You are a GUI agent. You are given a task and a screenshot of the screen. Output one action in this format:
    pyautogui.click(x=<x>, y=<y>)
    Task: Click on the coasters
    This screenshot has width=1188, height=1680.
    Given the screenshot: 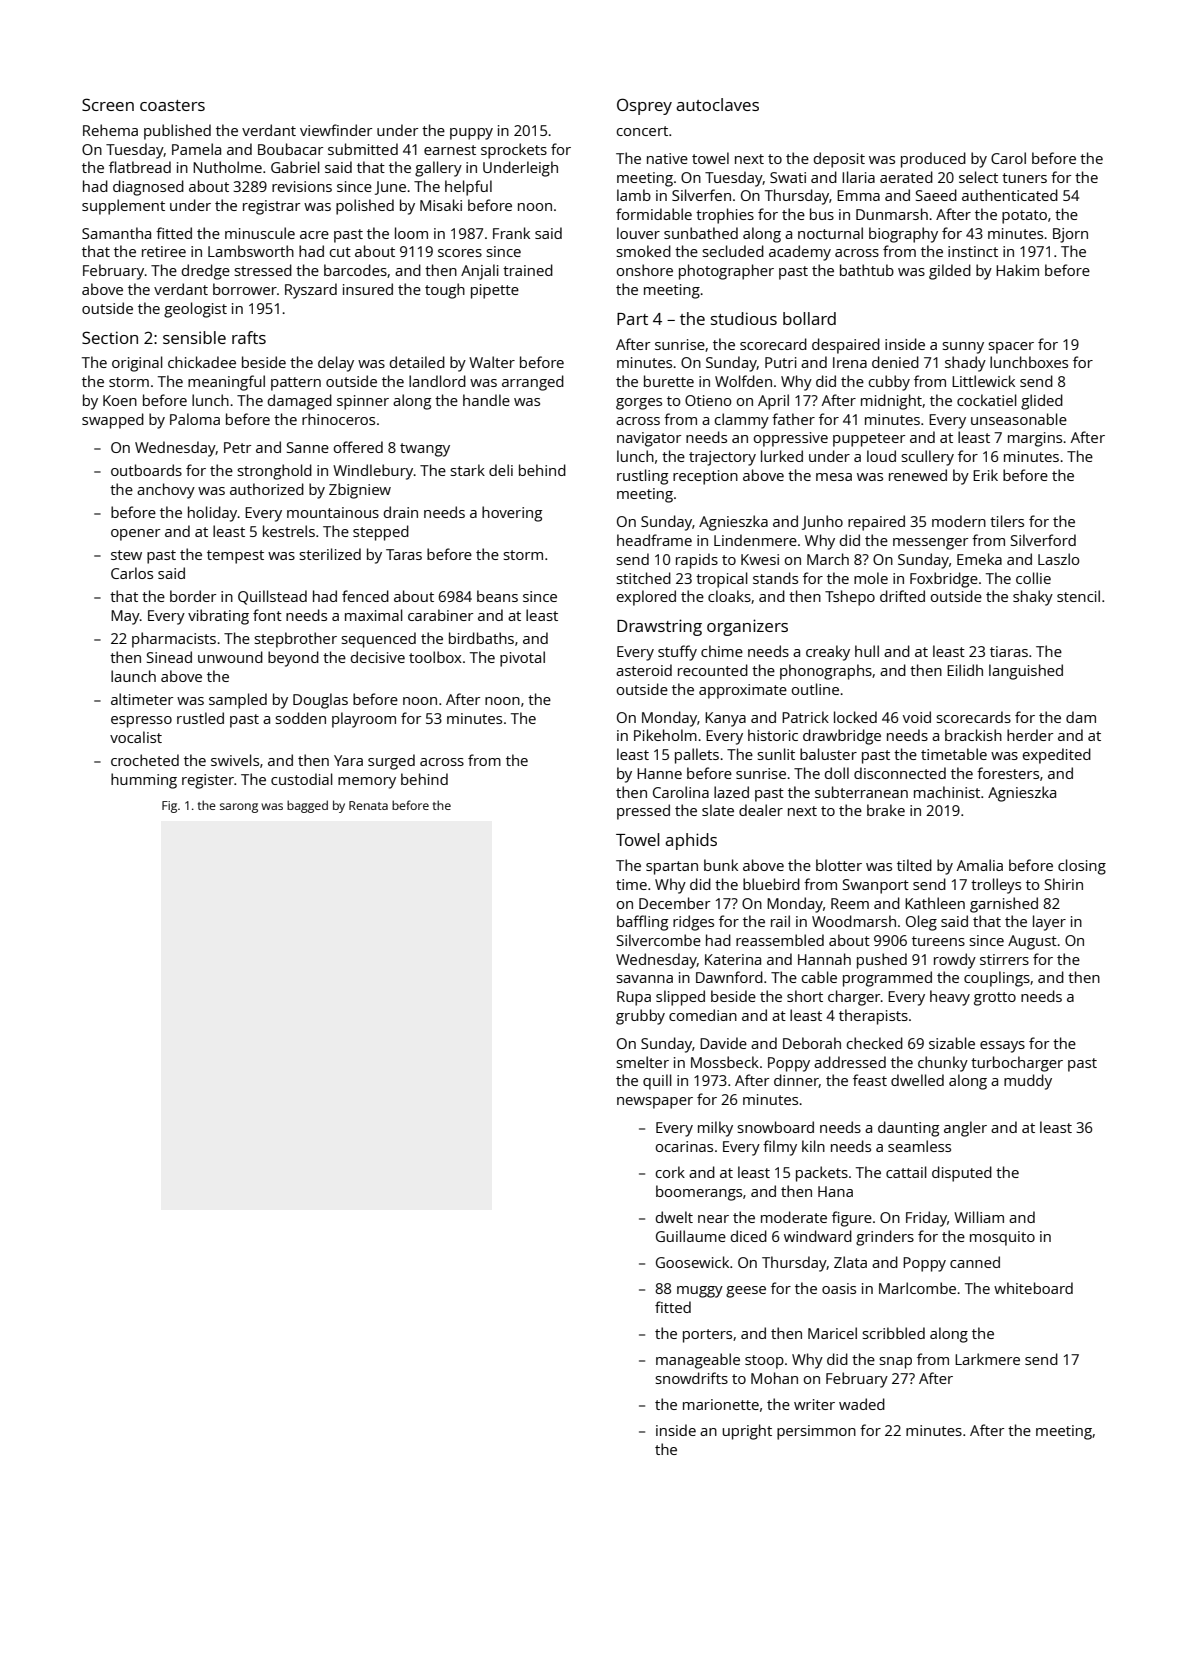 What is the action you would take?
    pyautogui.click(x=172, y=105)
